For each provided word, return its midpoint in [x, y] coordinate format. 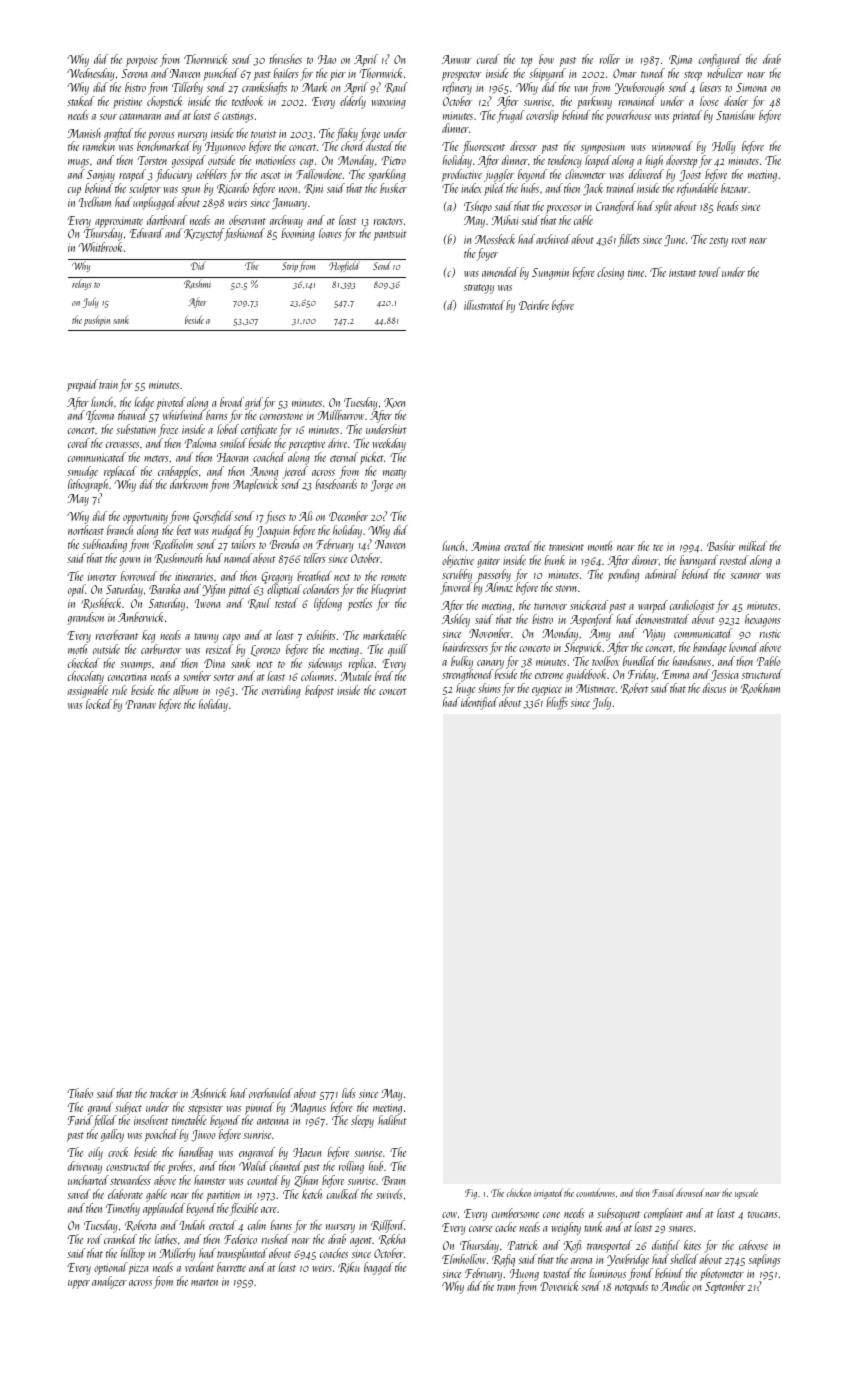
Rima [680, 60]
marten [204, 1282]
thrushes [285, 59]
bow [546, 59]
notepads [631, 1287]
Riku [349, 1267]
